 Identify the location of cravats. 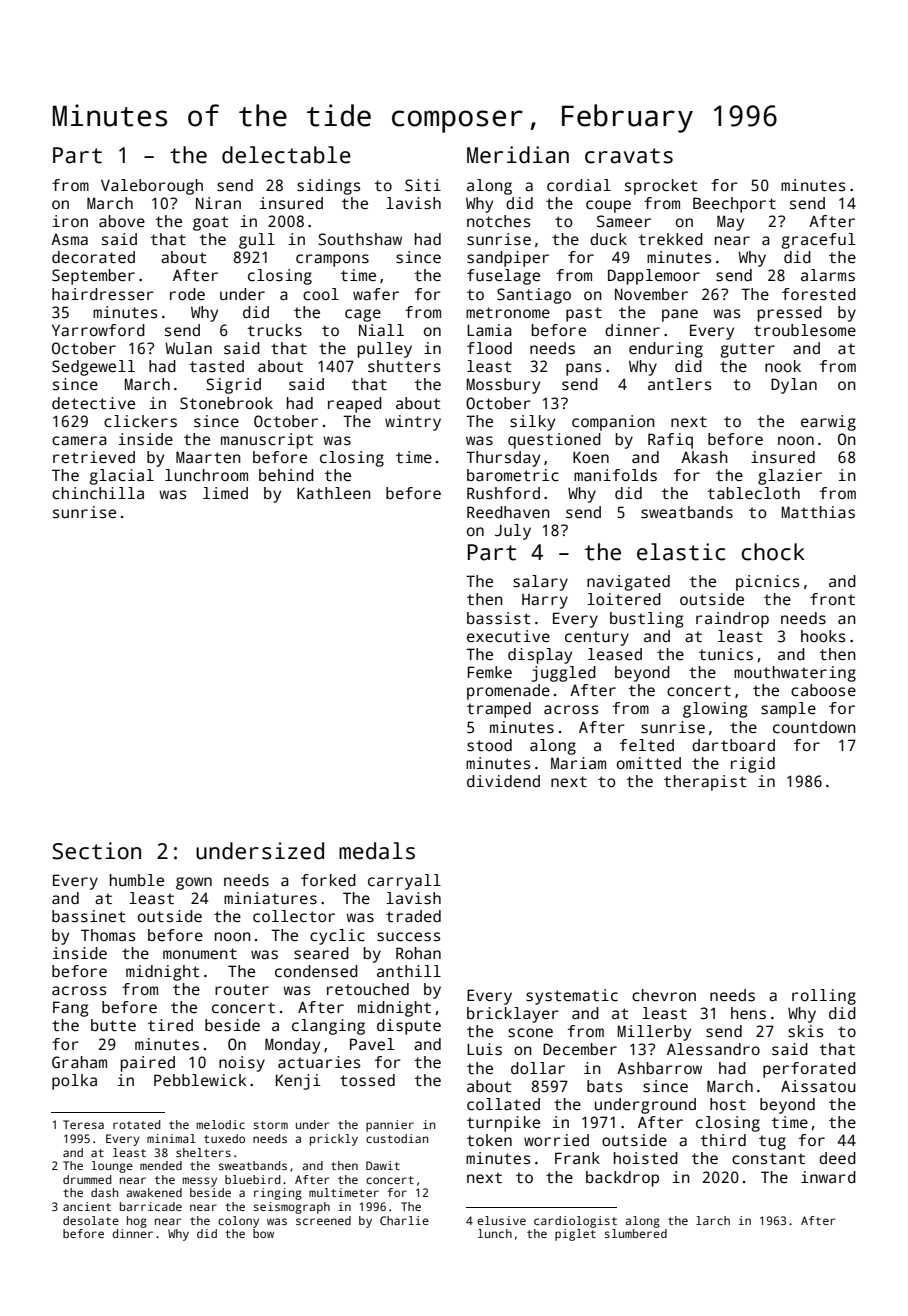
(629, 156).
